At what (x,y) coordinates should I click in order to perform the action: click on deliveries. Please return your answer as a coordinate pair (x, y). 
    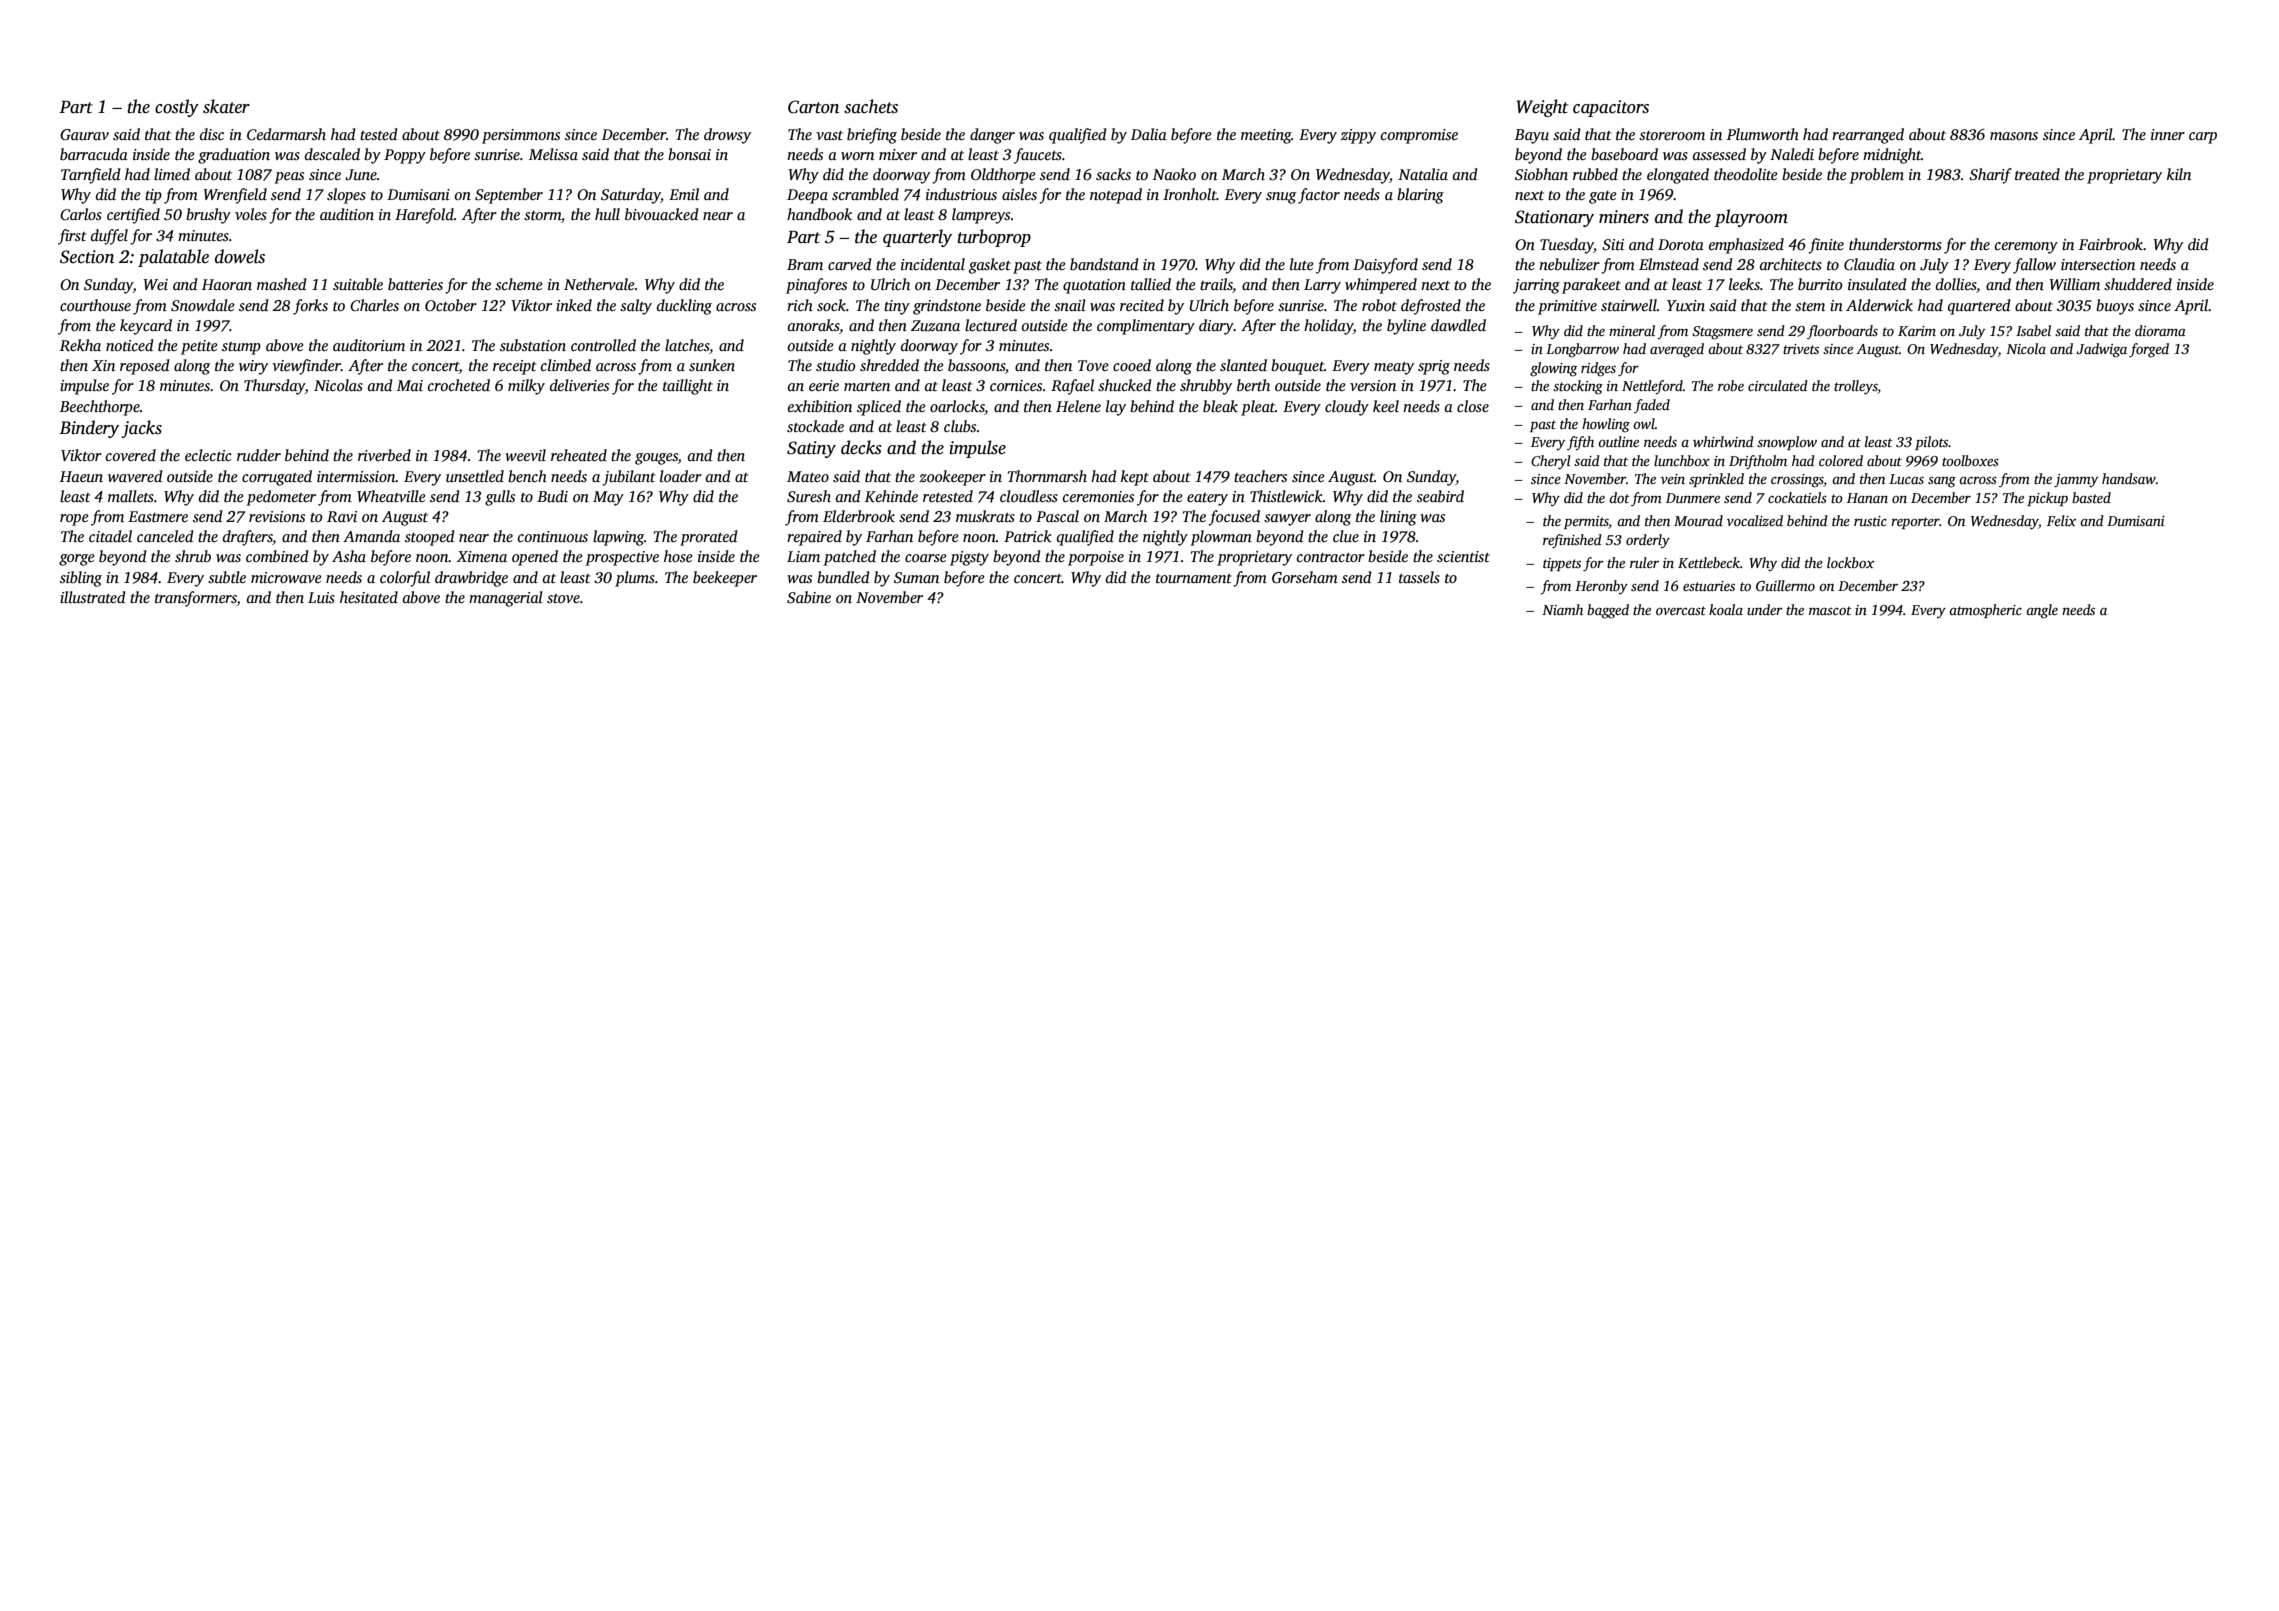
    Looking at the image, I should click on (579, 385).
